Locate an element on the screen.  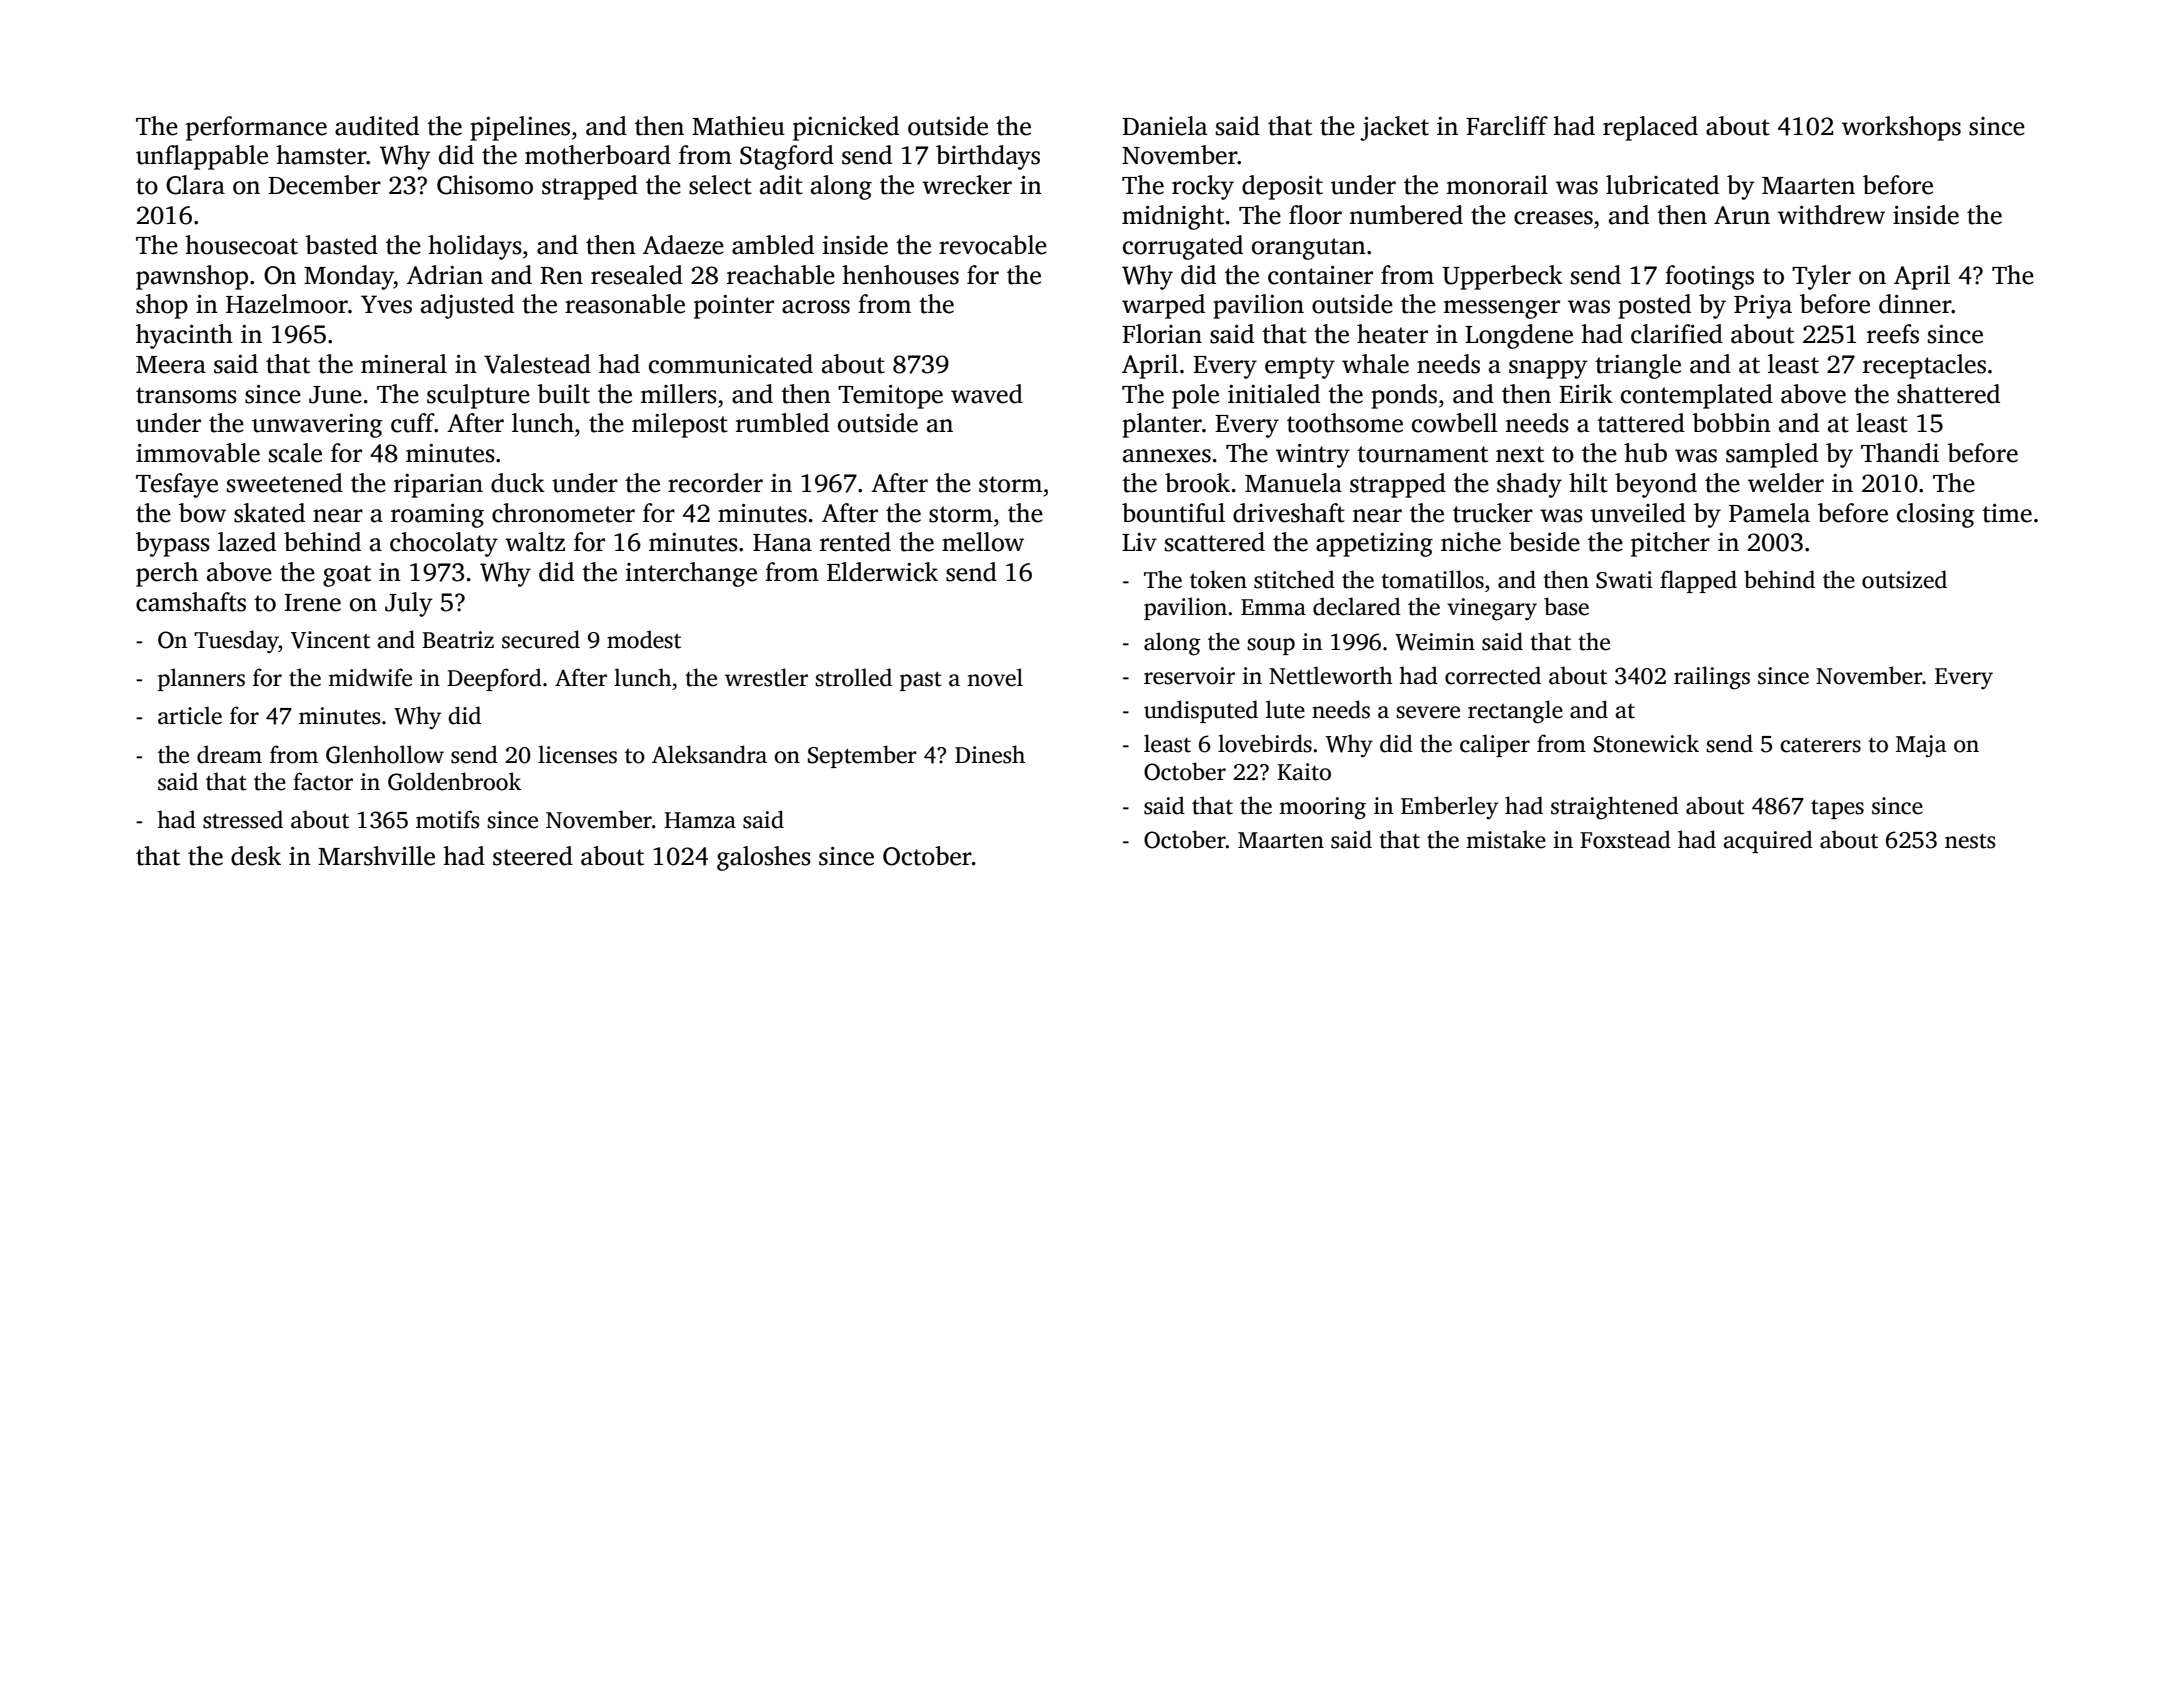
shattered is located at coordinates (1948, 394).
